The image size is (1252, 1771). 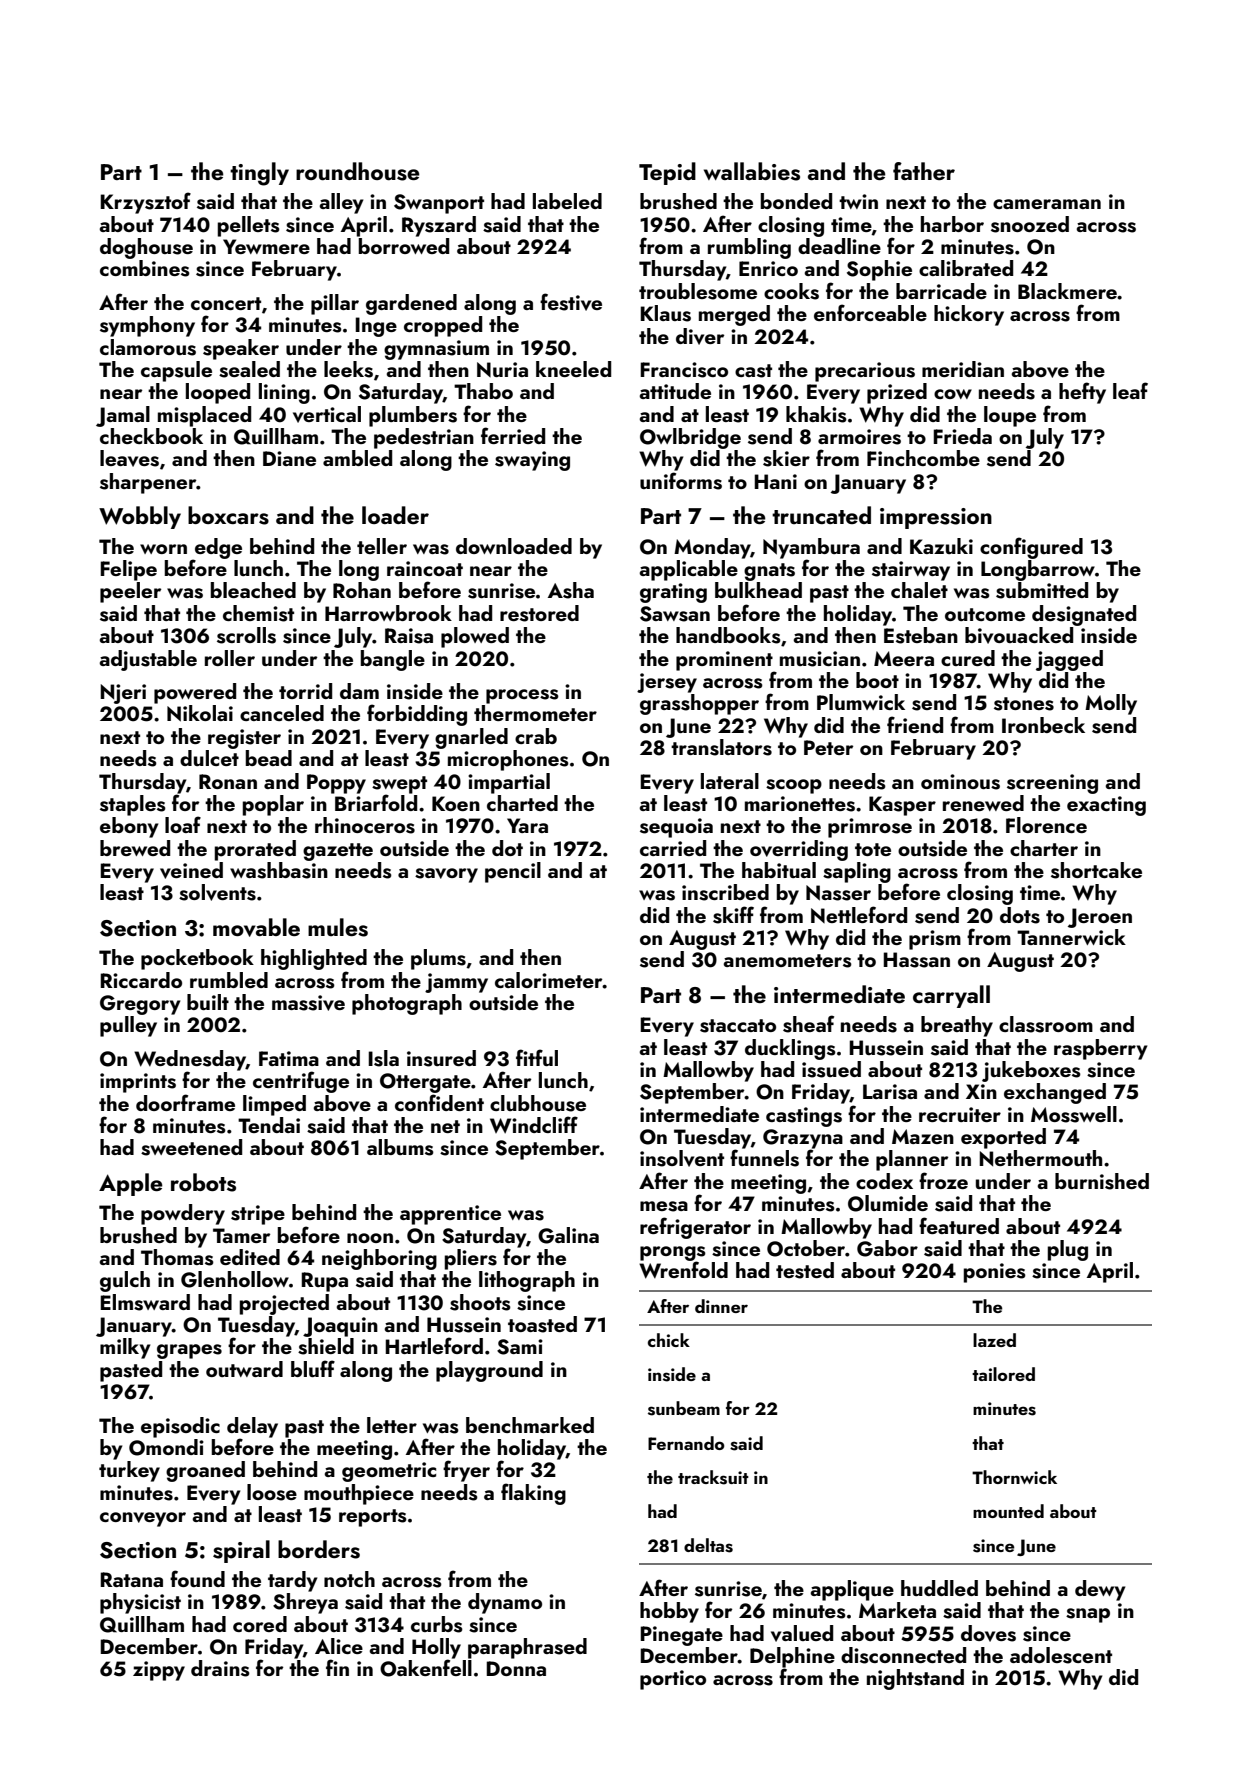 I want to click on found, so click(x=197, y=1578).
